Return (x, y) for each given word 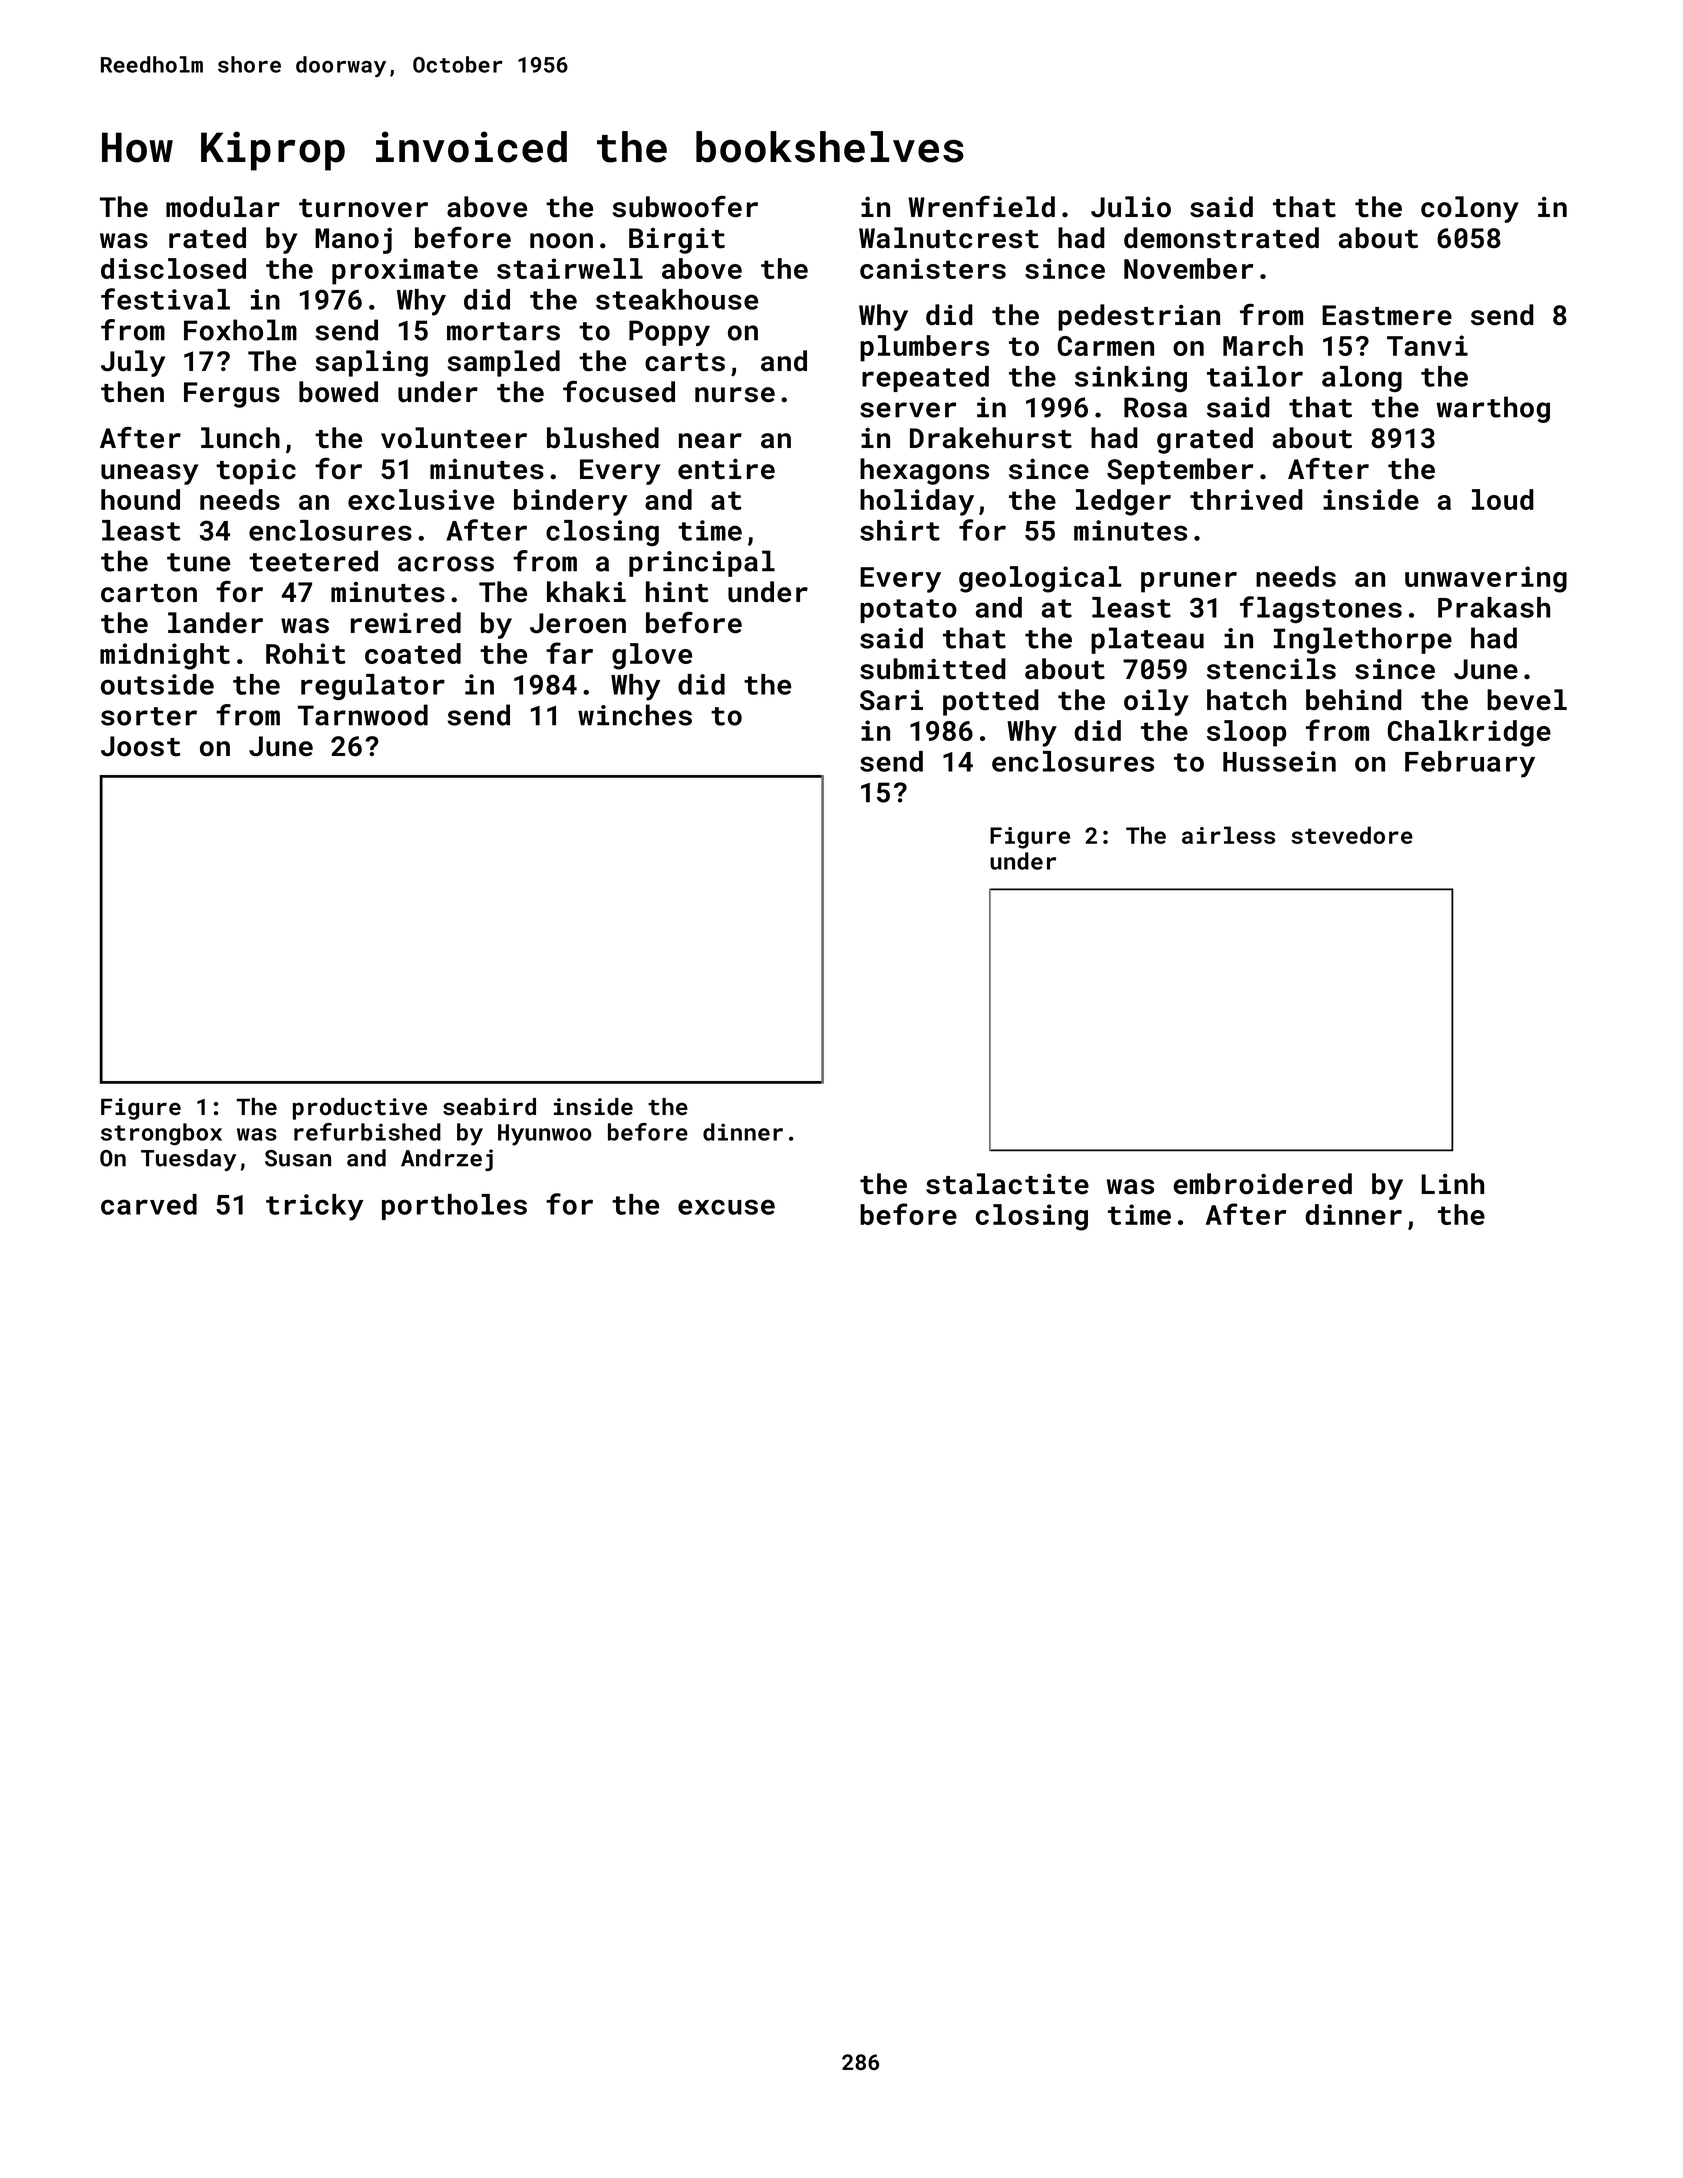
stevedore (1352, 835)
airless (1228, 835)
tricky (315, 1207)
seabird (489, 1106)
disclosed (173, 268)
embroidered (1262, 1184)
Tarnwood (363, 715)
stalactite (1007, 1184)
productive (360, 1109)
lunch (240, 438)
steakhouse (677, 299)
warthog (1493, 409)
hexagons (924, 471)
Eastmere (1387, 315)
